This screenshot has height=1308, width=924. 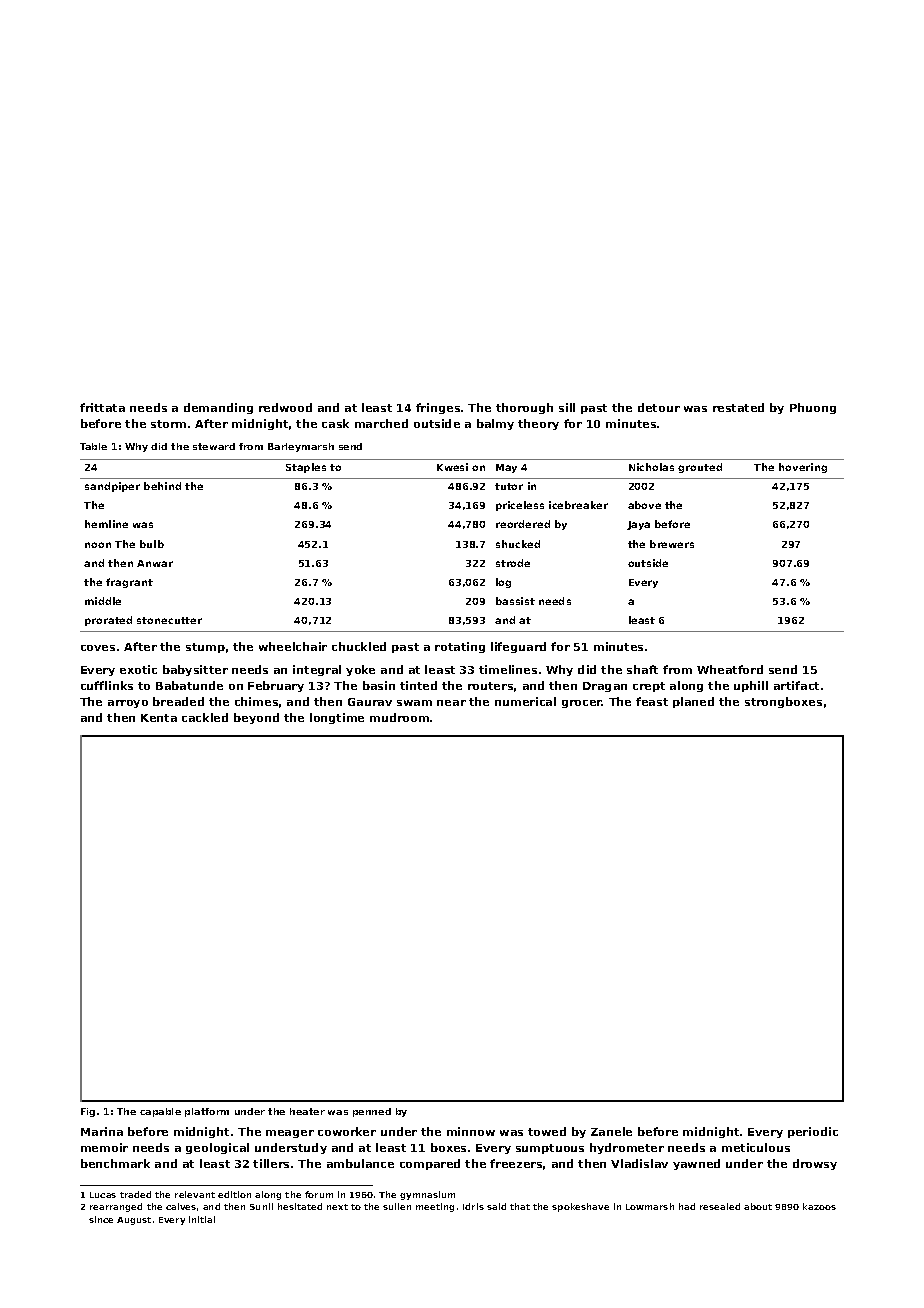 What do you see at coordinates (285, 407) in the screenshot?
I see `redwood` at bounding box center [285, 407].
